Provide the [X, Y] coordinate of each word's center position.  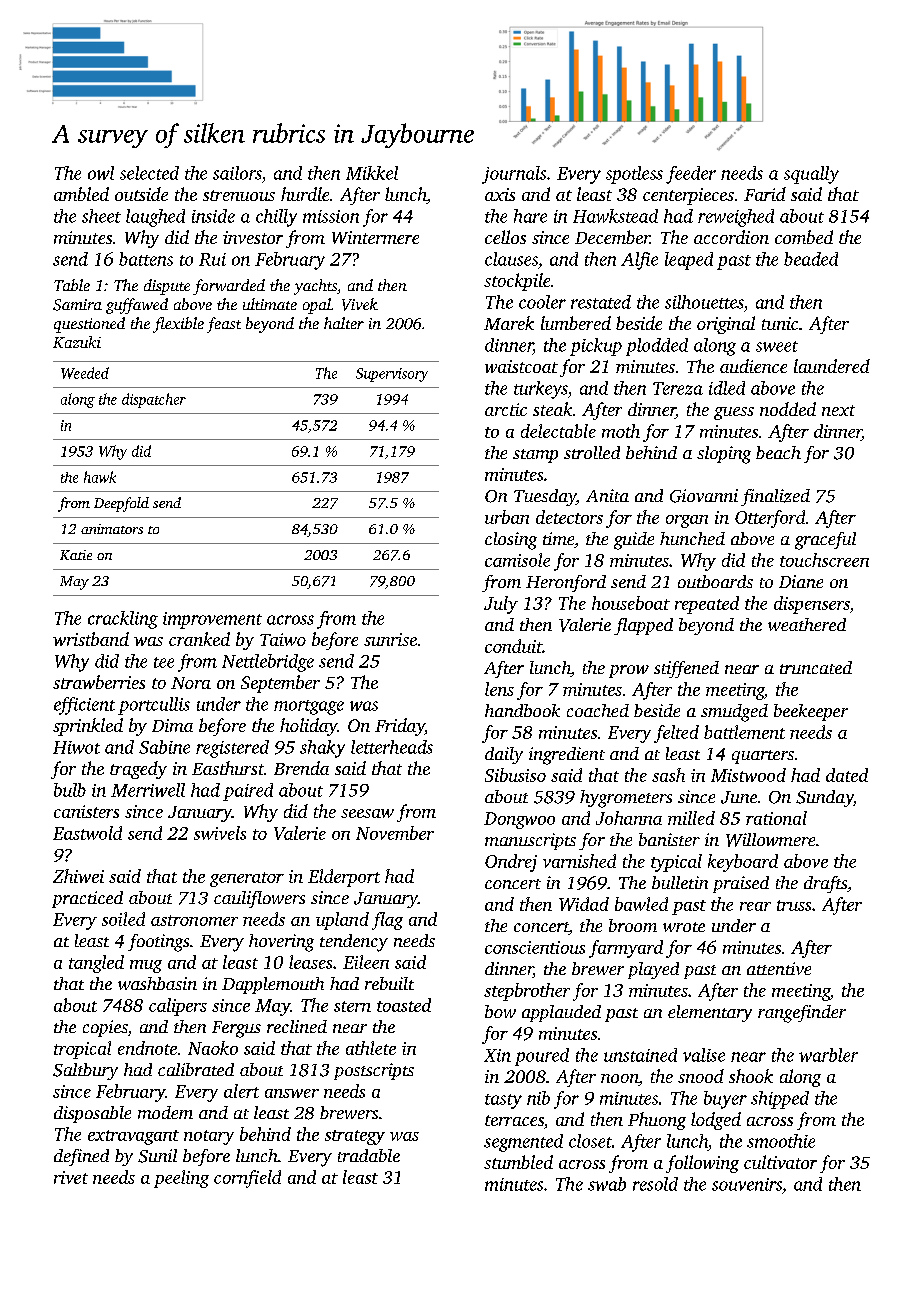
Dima [172, 725]
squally [811, 175]
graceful [825, 541]
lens [499, 689]
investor [253, 237]
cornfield [247, 1179]
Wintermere [375, 237]
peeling [181, 1179]
